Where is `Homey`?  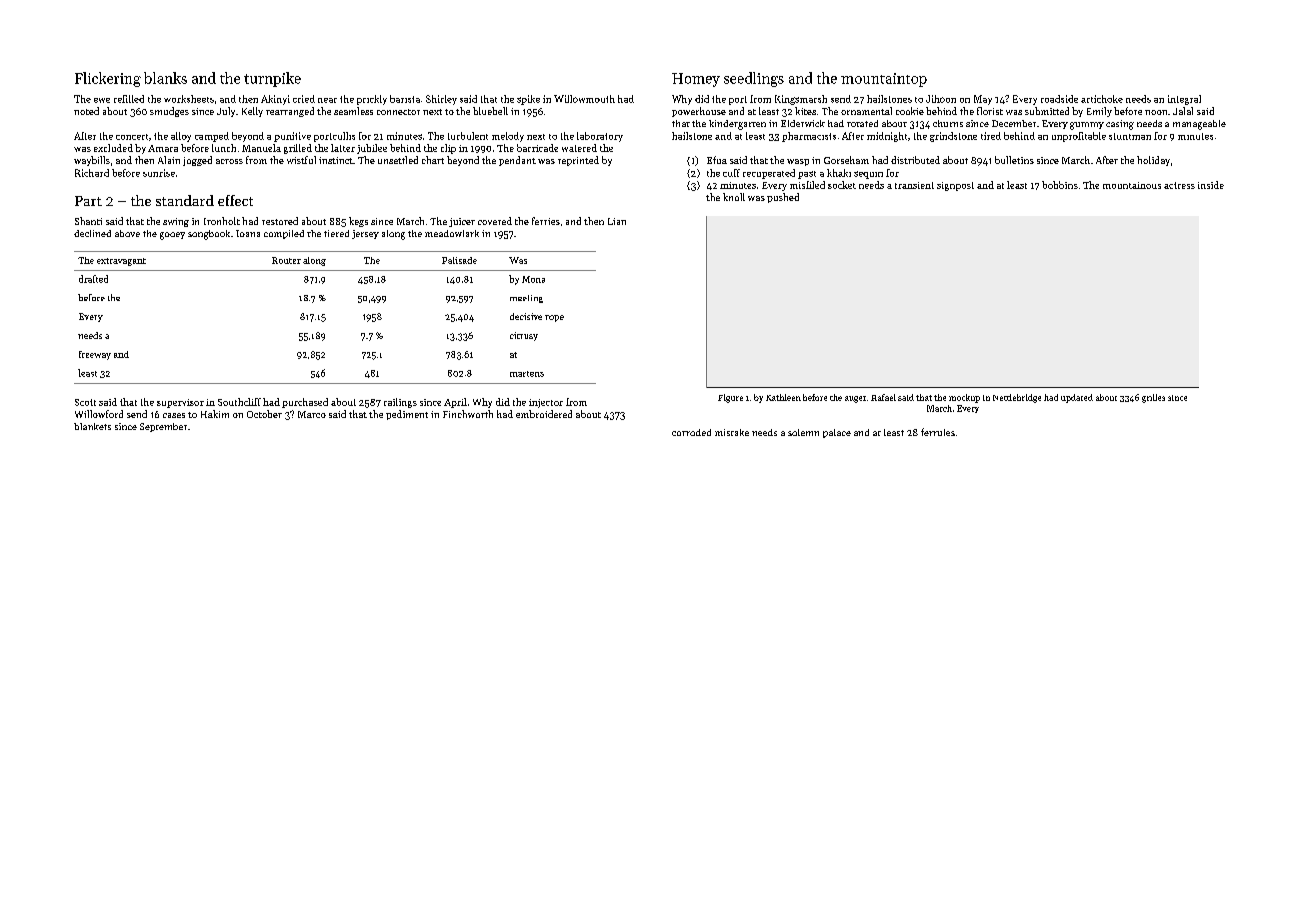 Homey is located at coordinates (696, 80).
